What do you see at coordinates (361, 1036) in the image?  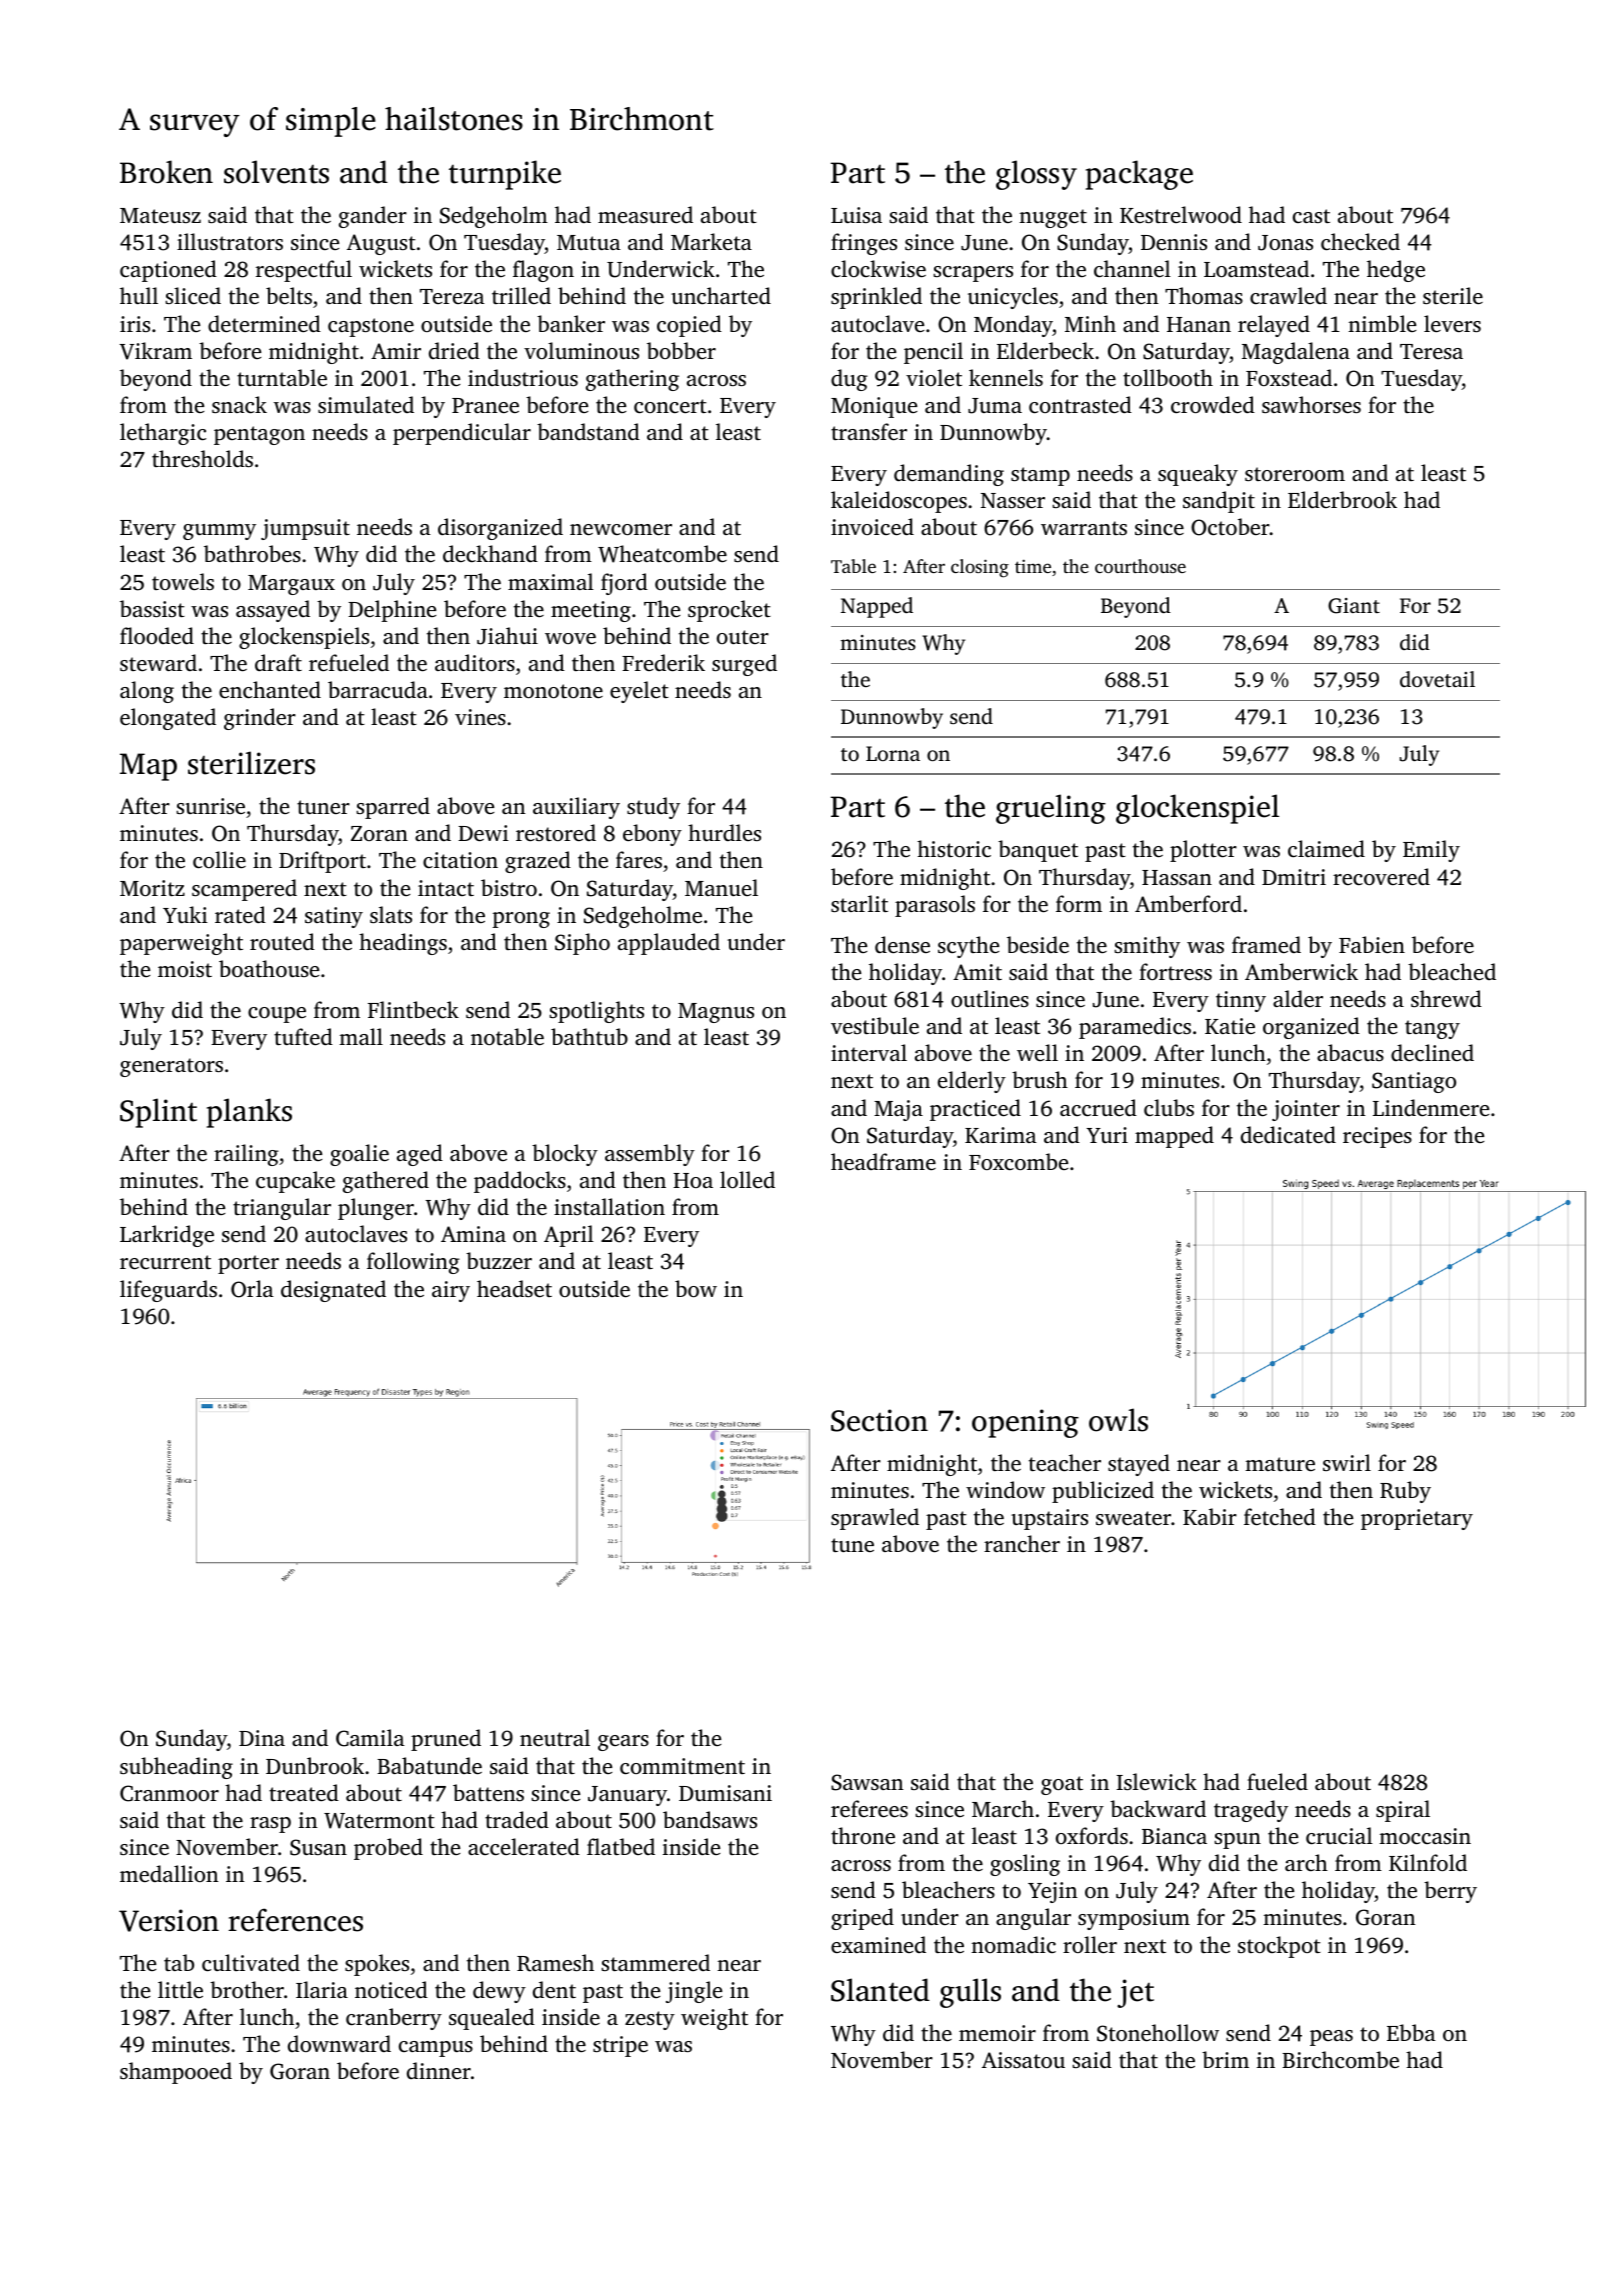 I see `mall` at bounding box center [361, 1036].
